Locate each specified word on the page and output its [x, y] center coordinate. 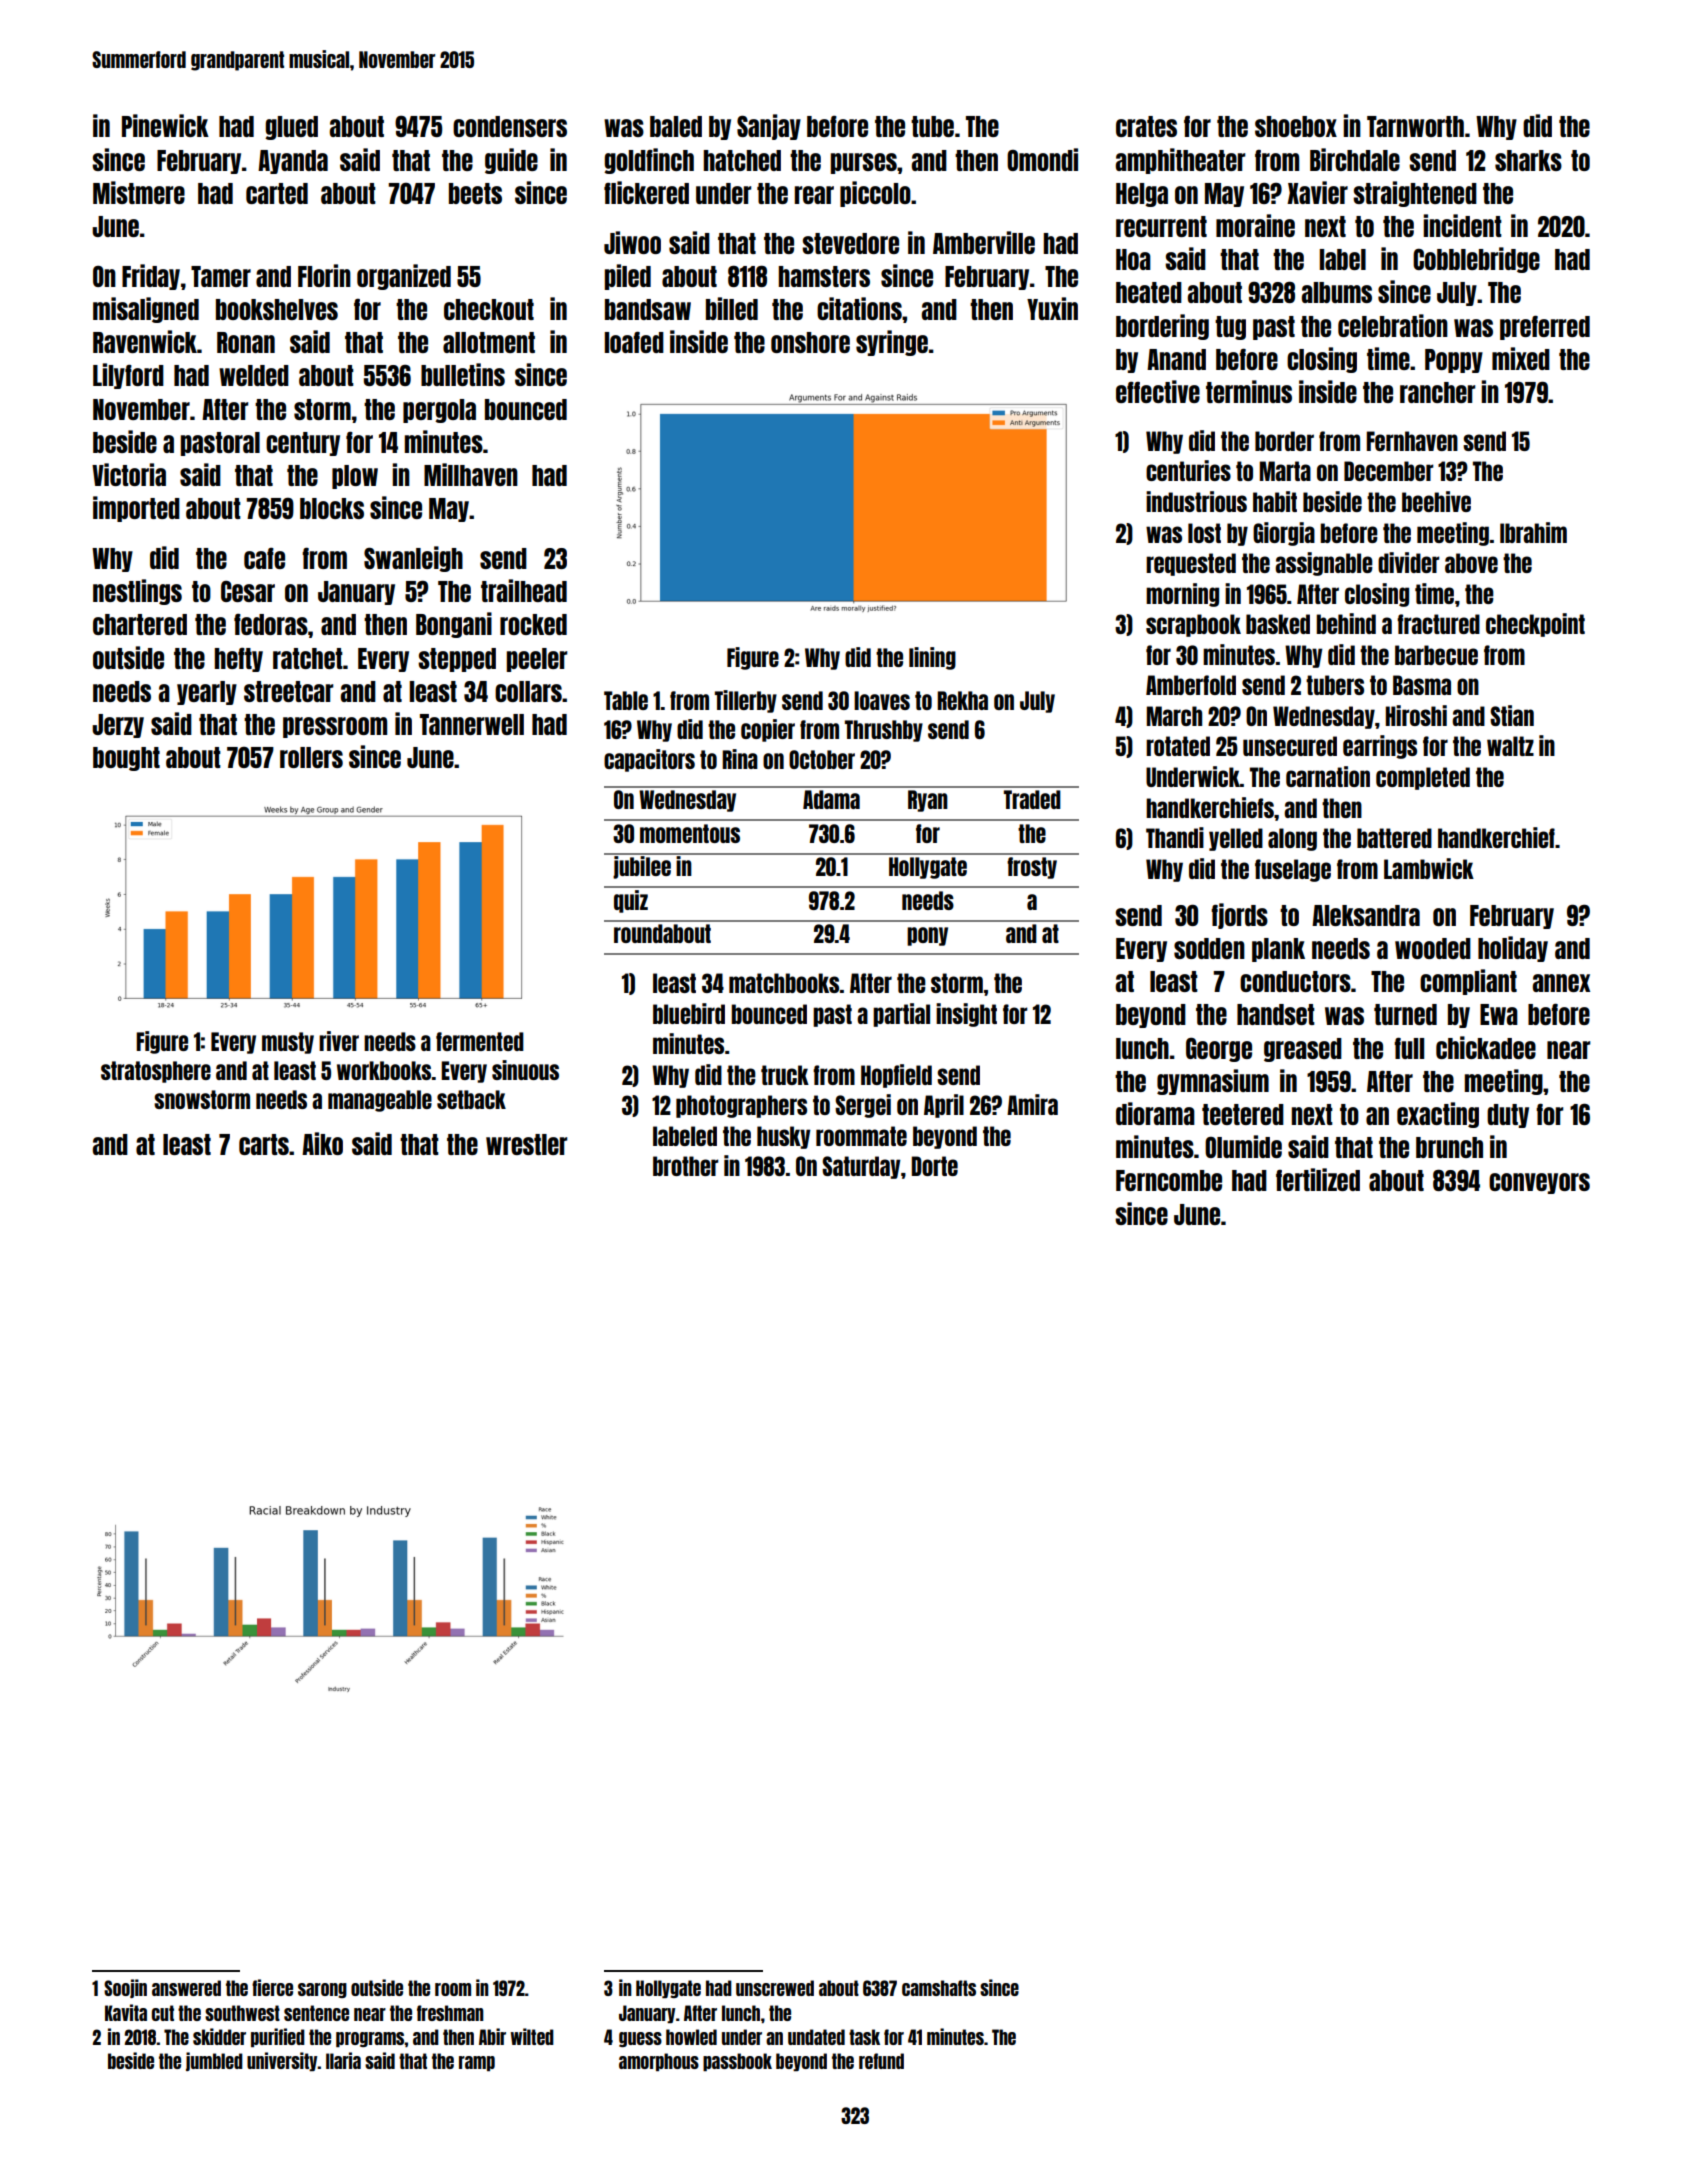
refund [881, 2061]
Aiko [322, 1143]
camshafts [939, 1988]
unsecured [1290, 746]
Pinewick [165, 125]
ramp [477, 2063]
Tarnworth [1415, 126]
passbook [737, 2062]
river [339, 1041]
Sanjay [769, 127]
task [864, 2037]
